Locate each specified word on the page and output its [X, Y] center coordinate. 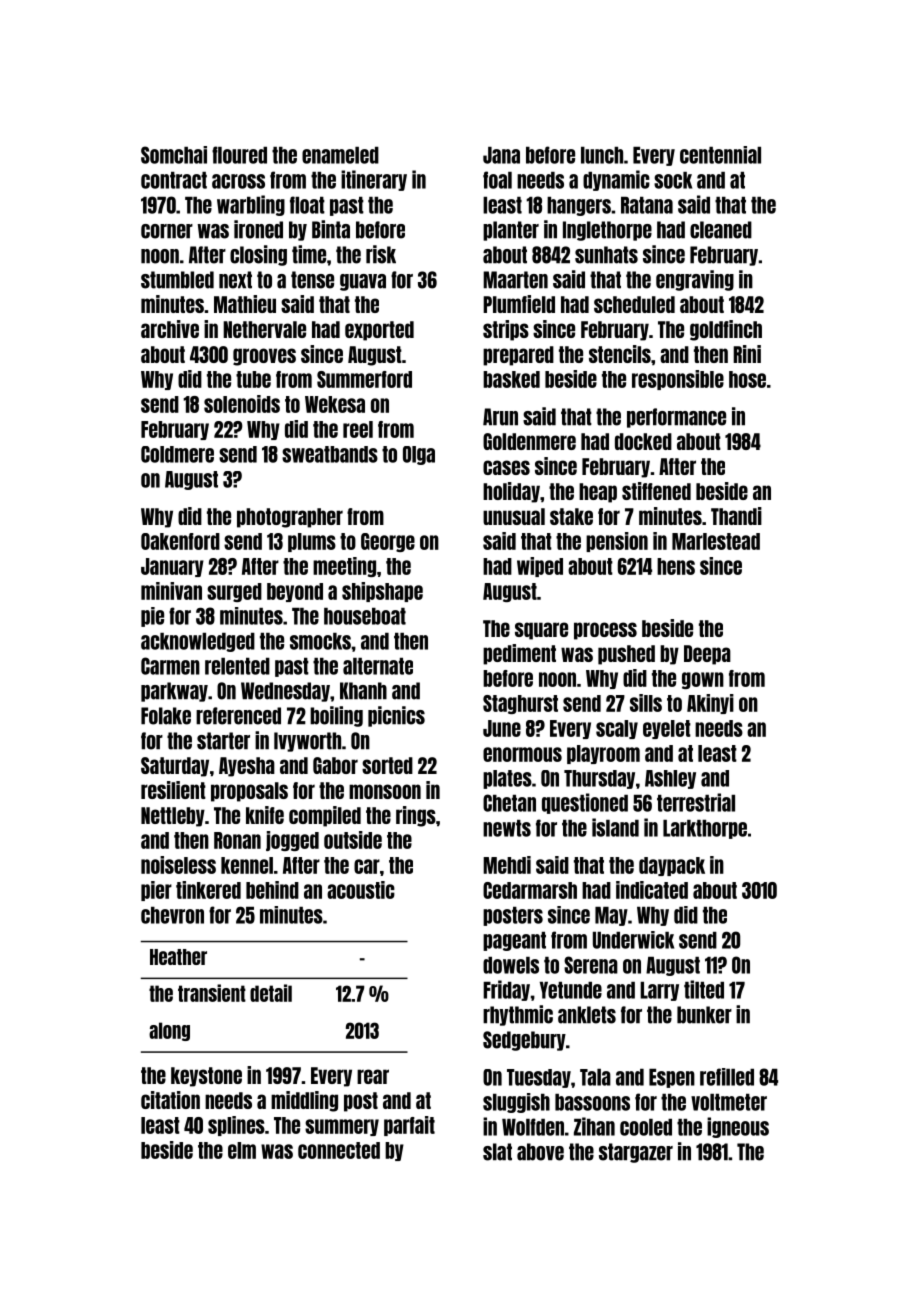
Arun [500, 417]
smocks [320, 641]
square [541, 631]
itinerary [374, 180]
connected [339, 1150]
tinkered [208, 890]
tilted [704, 989]
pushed [626, 655]
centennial [720, 155]
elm [242, 1150]
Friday [506, 990]
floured [239, 155]
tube [253, 379]
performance [676, 418]
